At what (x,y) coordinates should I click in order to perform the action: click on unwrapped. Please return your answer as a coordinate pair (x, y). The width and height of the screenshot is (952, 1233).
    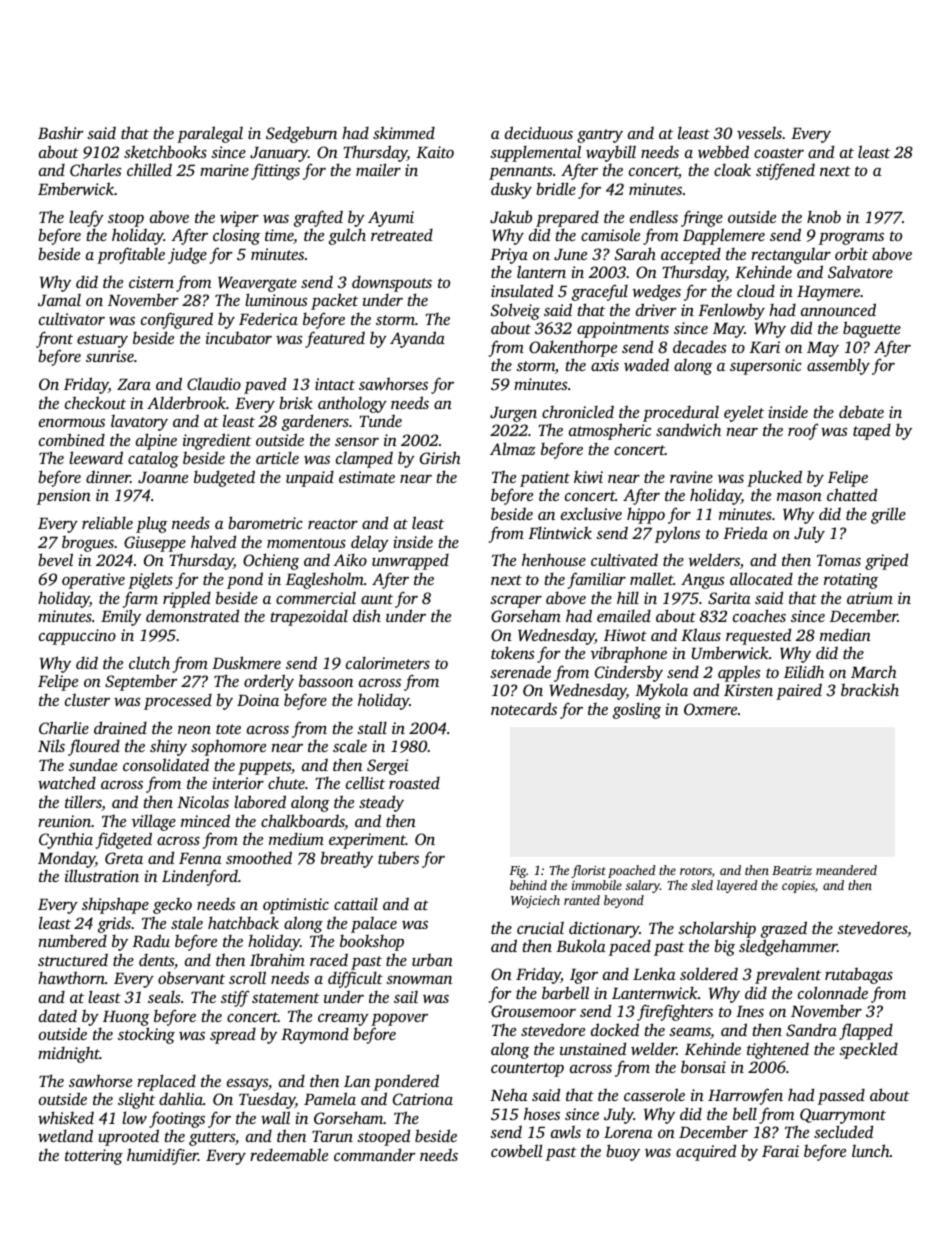
    Looking at the image, I should click on (410, 561).
